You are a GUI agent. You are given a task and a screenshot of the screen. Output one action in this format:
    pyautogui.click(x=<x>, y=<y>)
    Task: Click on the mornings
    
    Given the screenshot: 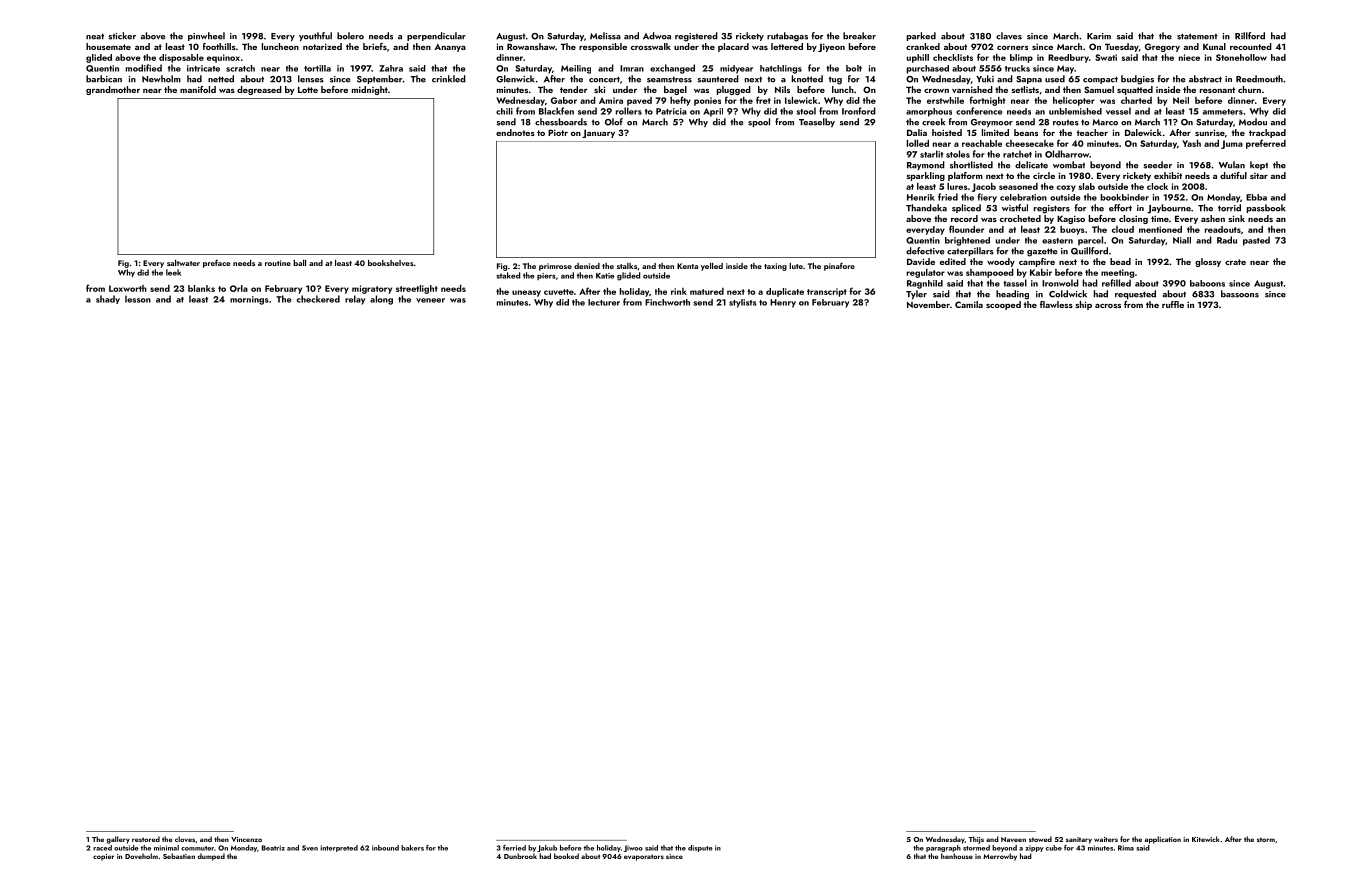 What is the action you would take?
    pyautogui.click(x=249, y=300)
